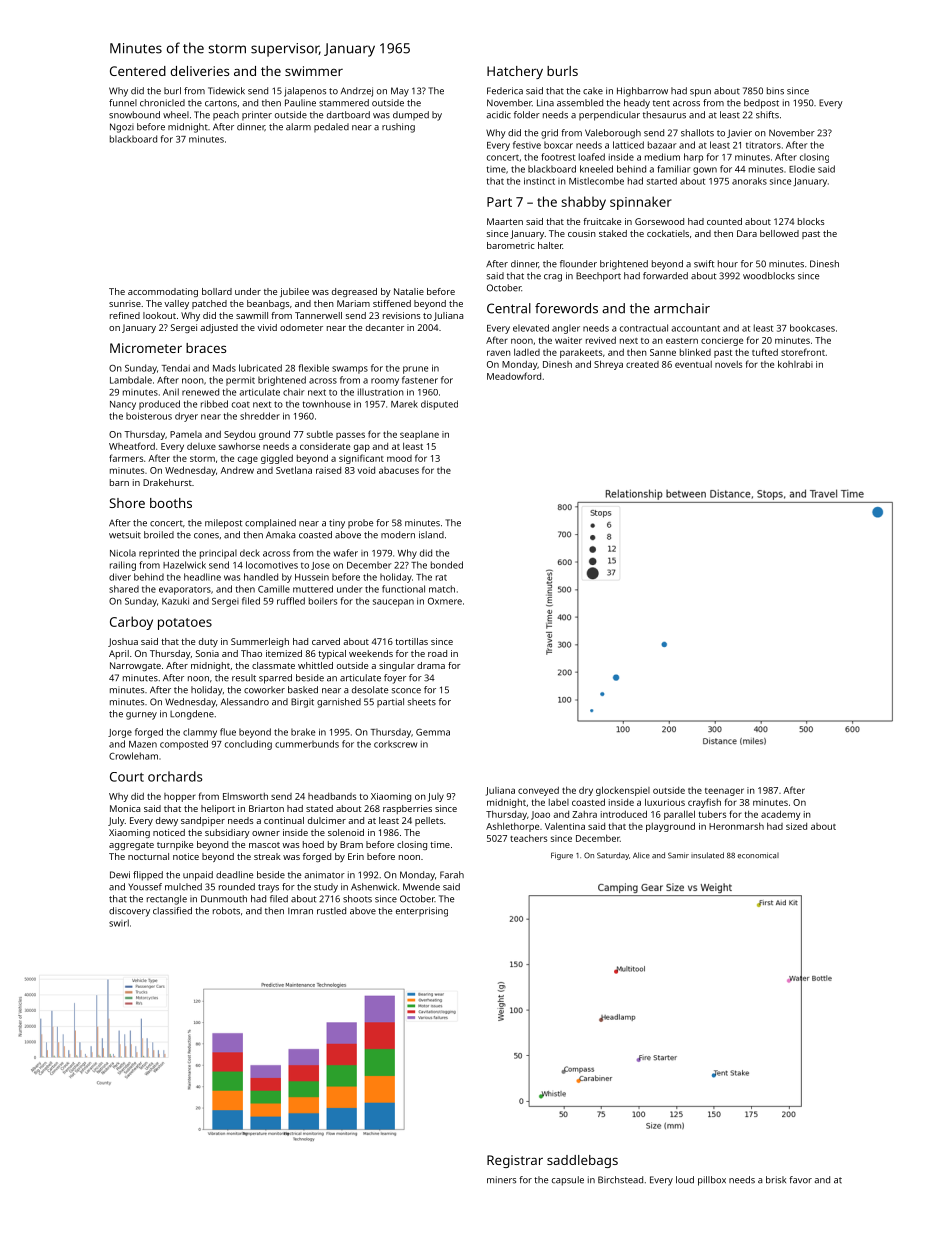 The width and height of the screenshot is (952, 1233). I want to click on Zahra, so click(584, 814).
